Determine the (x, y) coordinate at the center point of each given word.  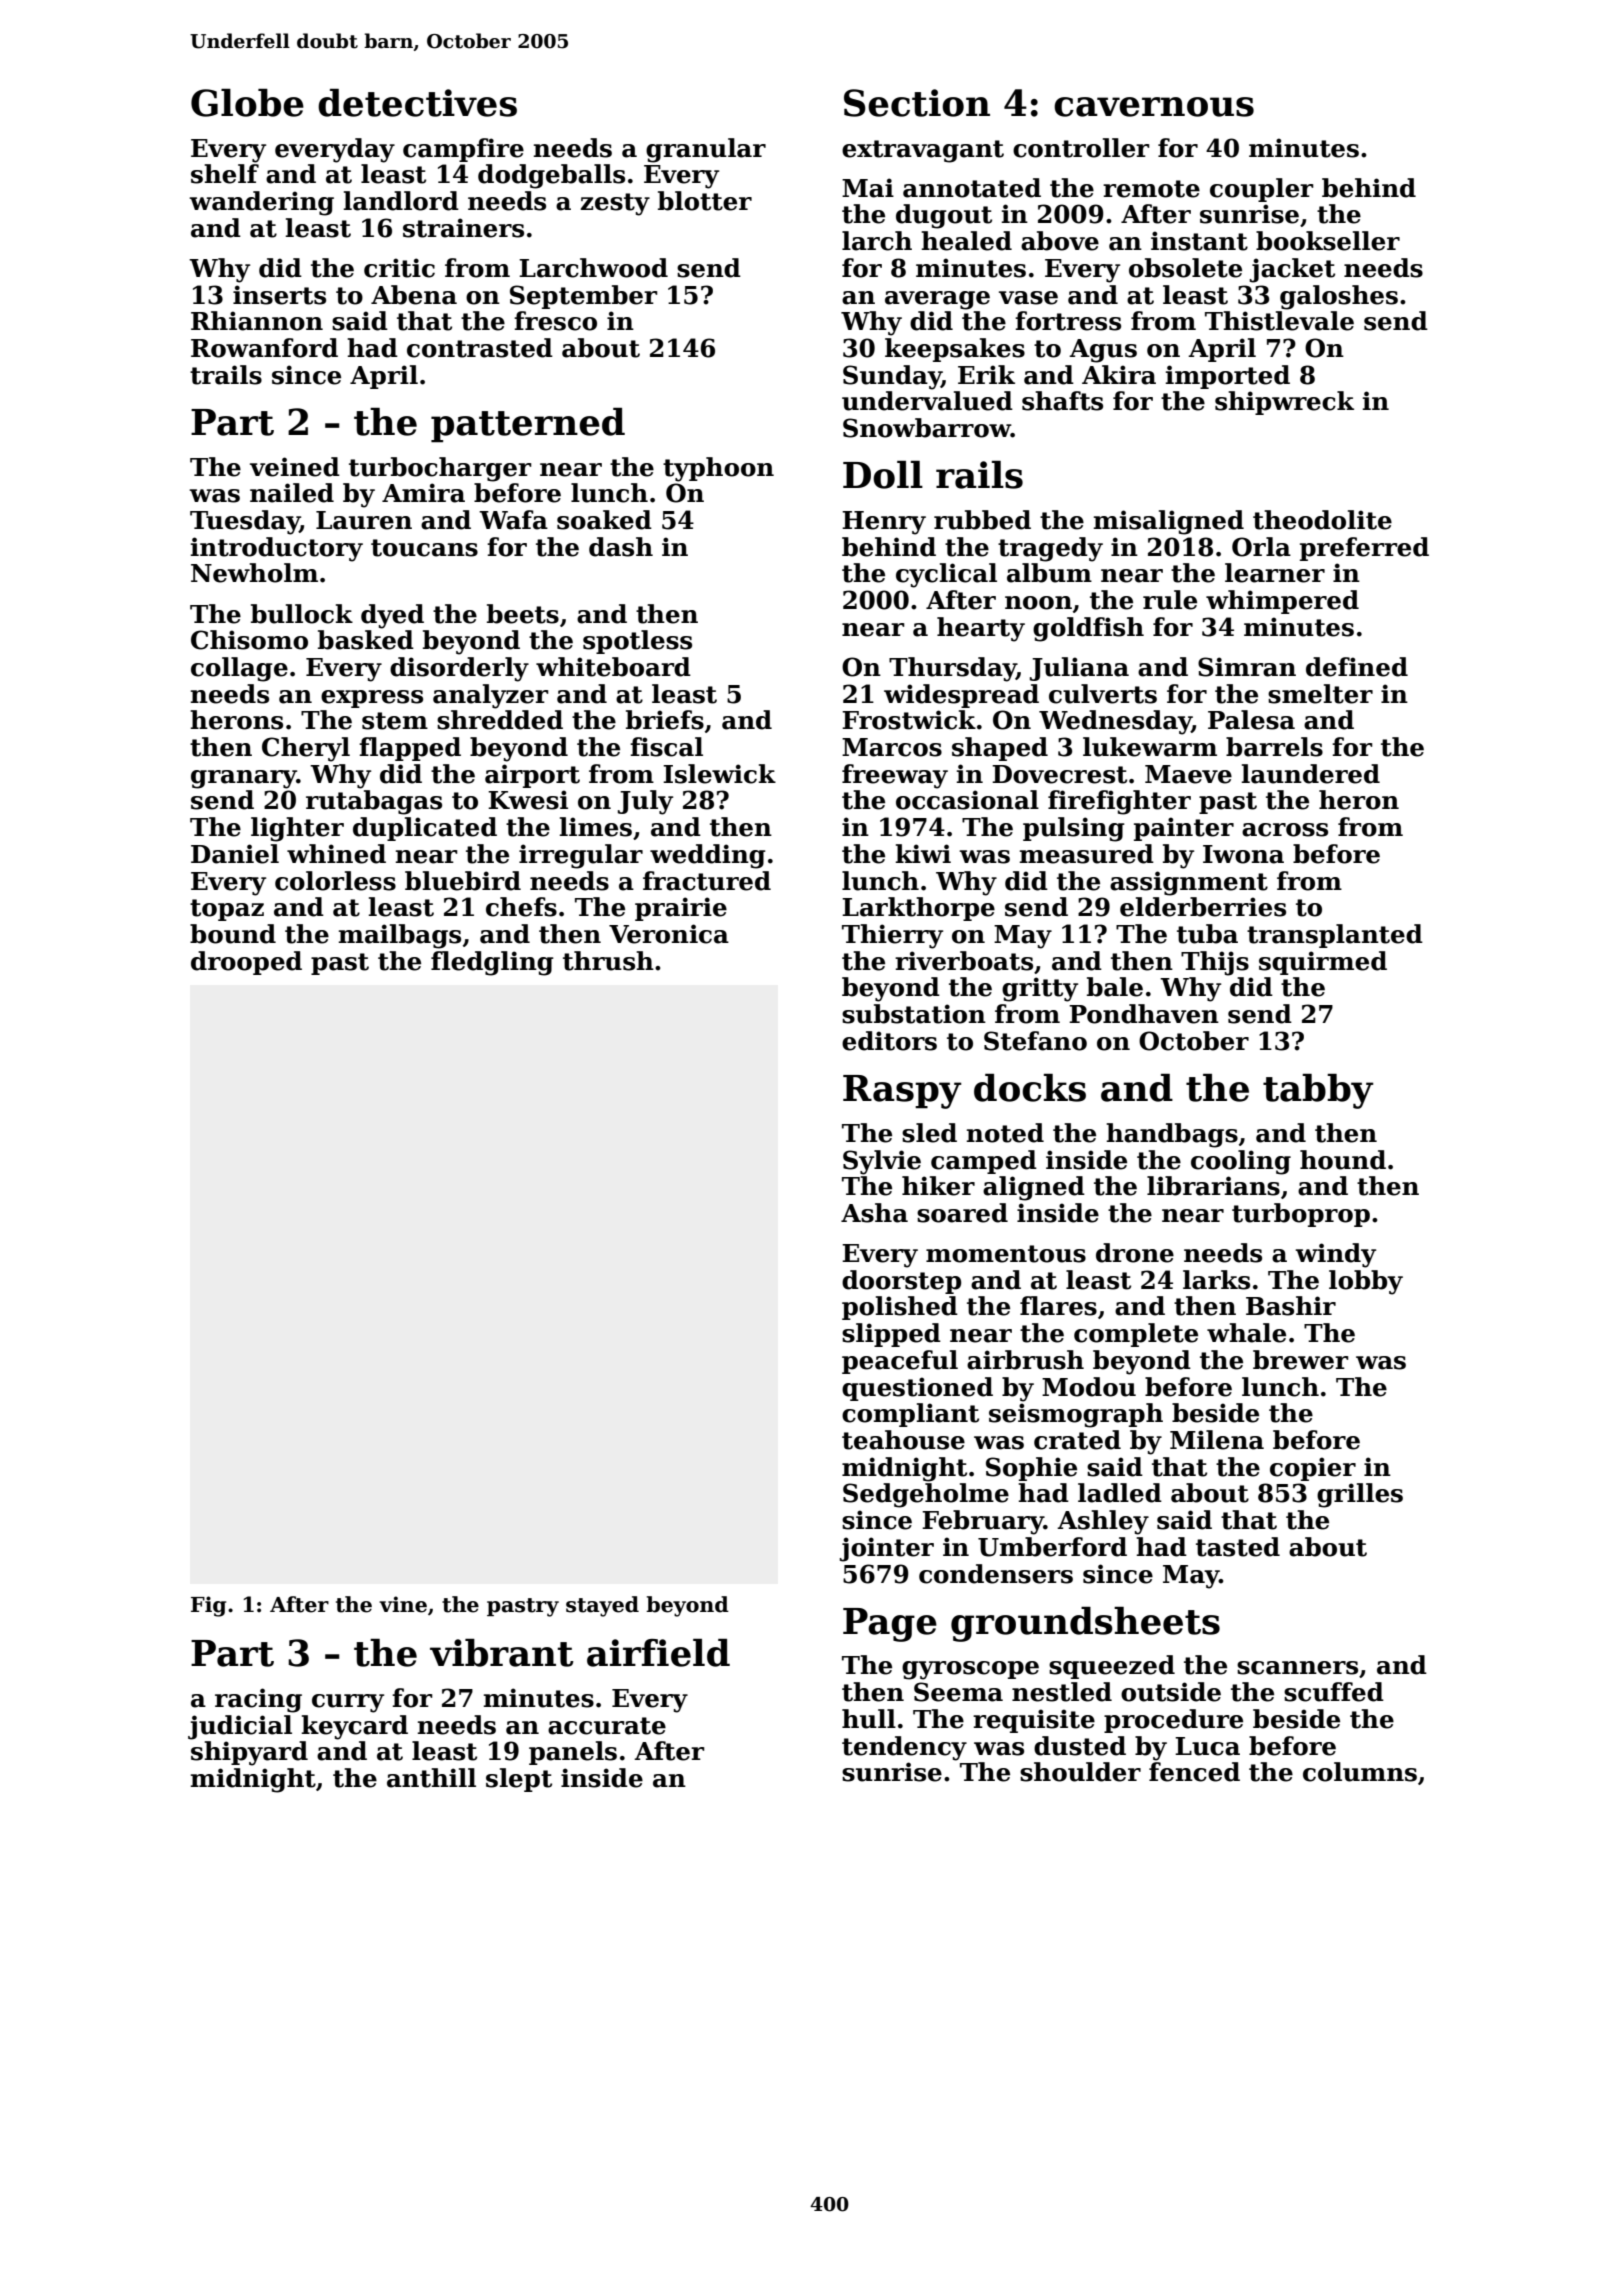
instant (1199, 241)
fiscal (666, 747)
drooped (246, 963)
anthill (431, 1778)
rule (1170, 600)
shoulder (1080, 1772)
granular (706, 150)
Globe (247, 103)
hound (1343, 1160)
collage (239, 669)
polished (900, 1308)
